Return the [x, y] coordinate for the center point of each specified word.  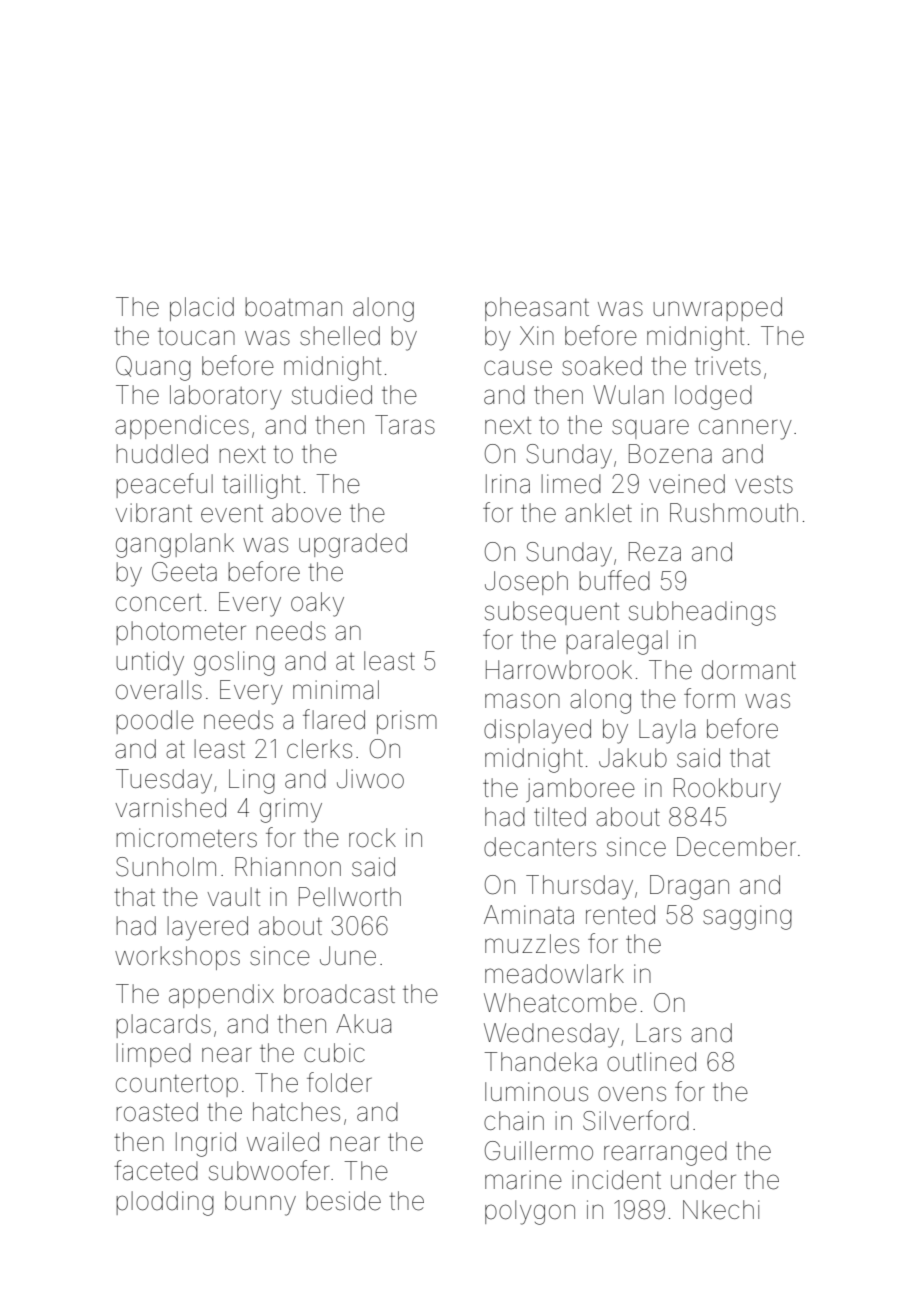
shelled [340, 336]
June [348, 956]
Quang [153, 368]
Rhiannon [288, 867]
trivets [728, 366]
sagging [747, 917]
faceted [156, 1170]
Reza [655, 552]
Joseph [526, 583]
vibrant [153, 513]
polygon [530, 1212]
